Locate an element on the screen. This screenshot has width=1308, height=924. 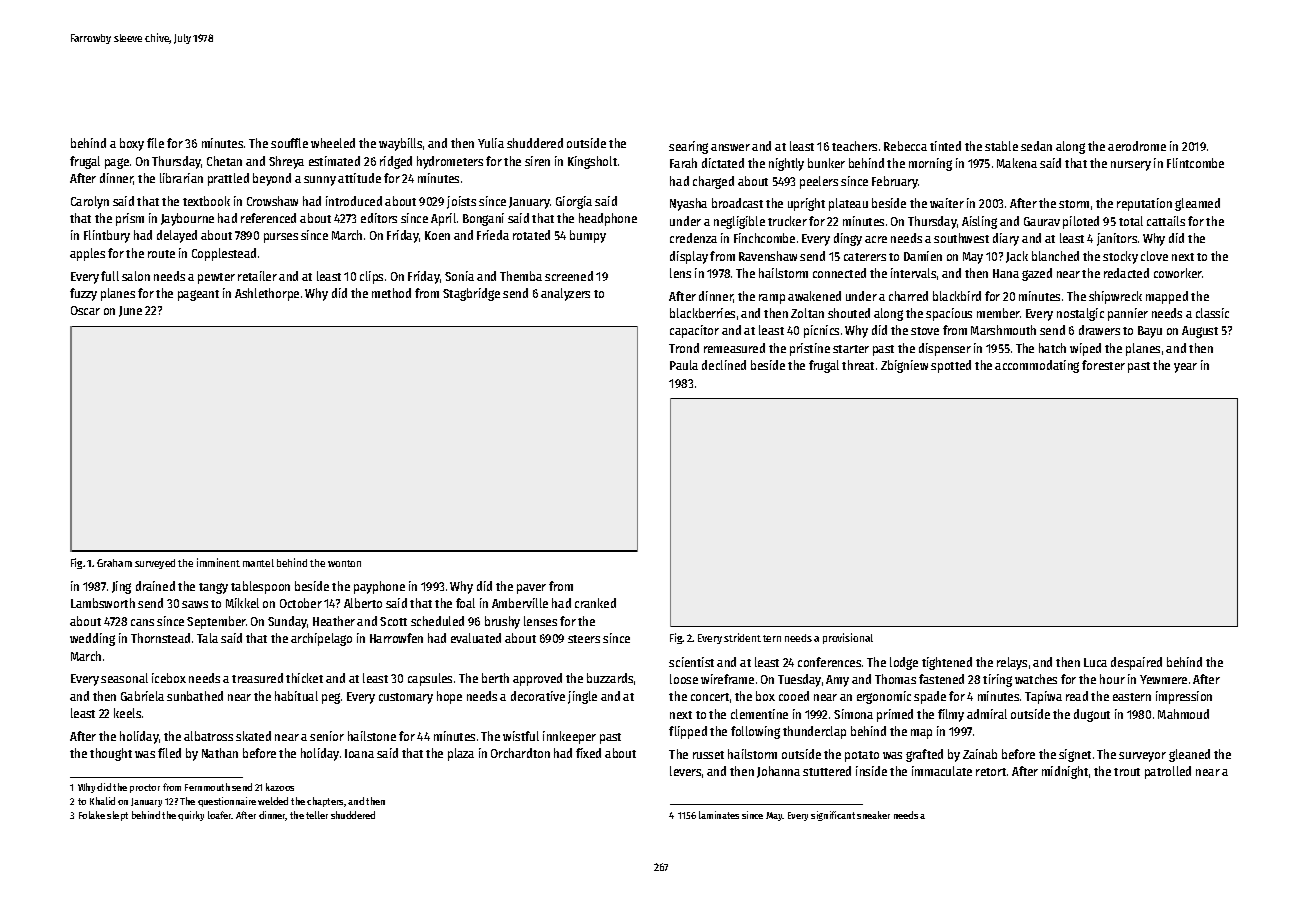
Giorgia is located at coordinates (574, 202).
